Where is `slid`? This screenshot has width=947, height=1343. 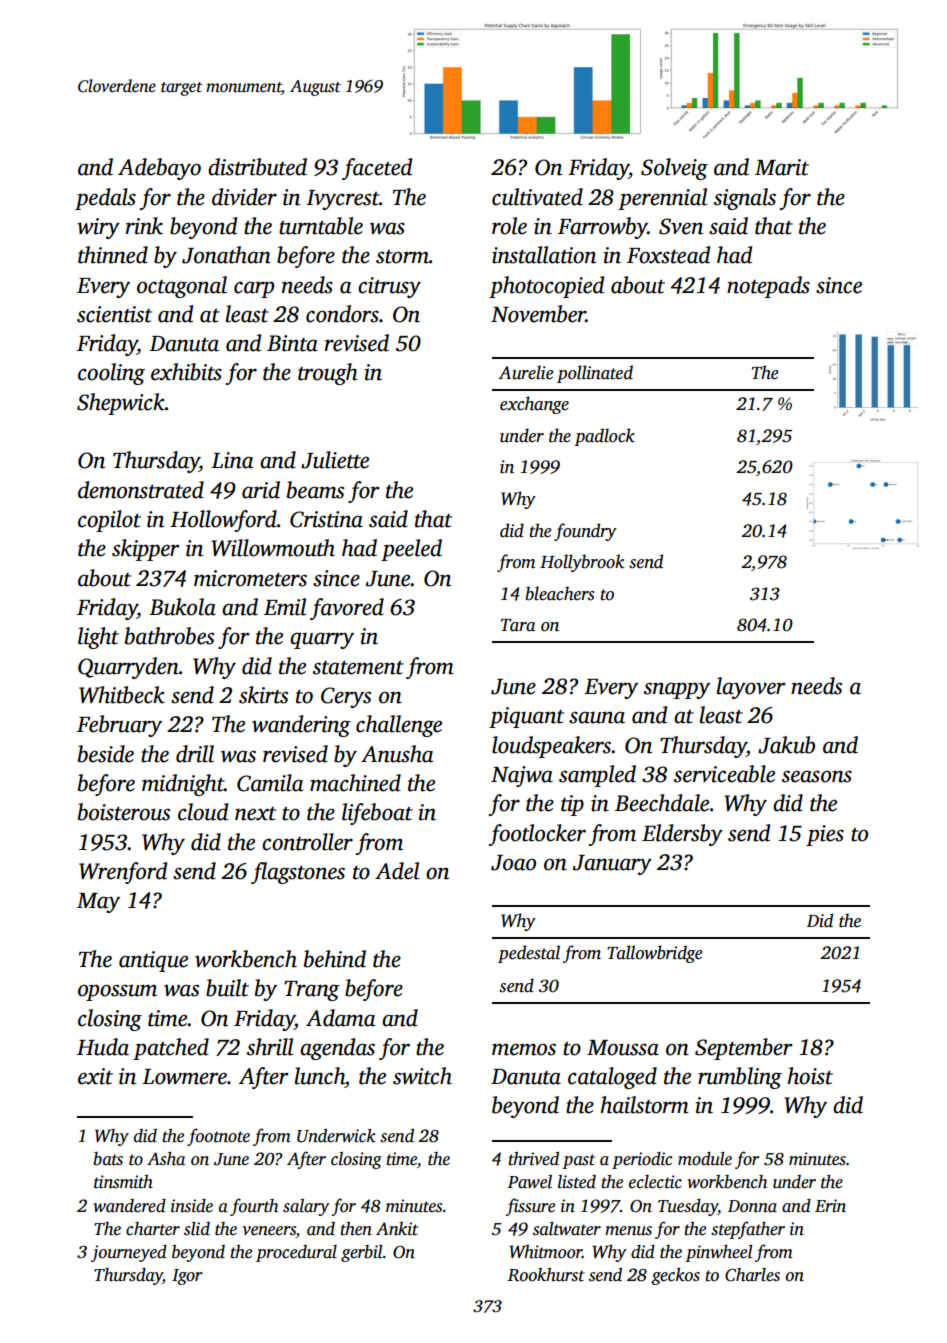 slid is located at coordinates (197, 1229).
